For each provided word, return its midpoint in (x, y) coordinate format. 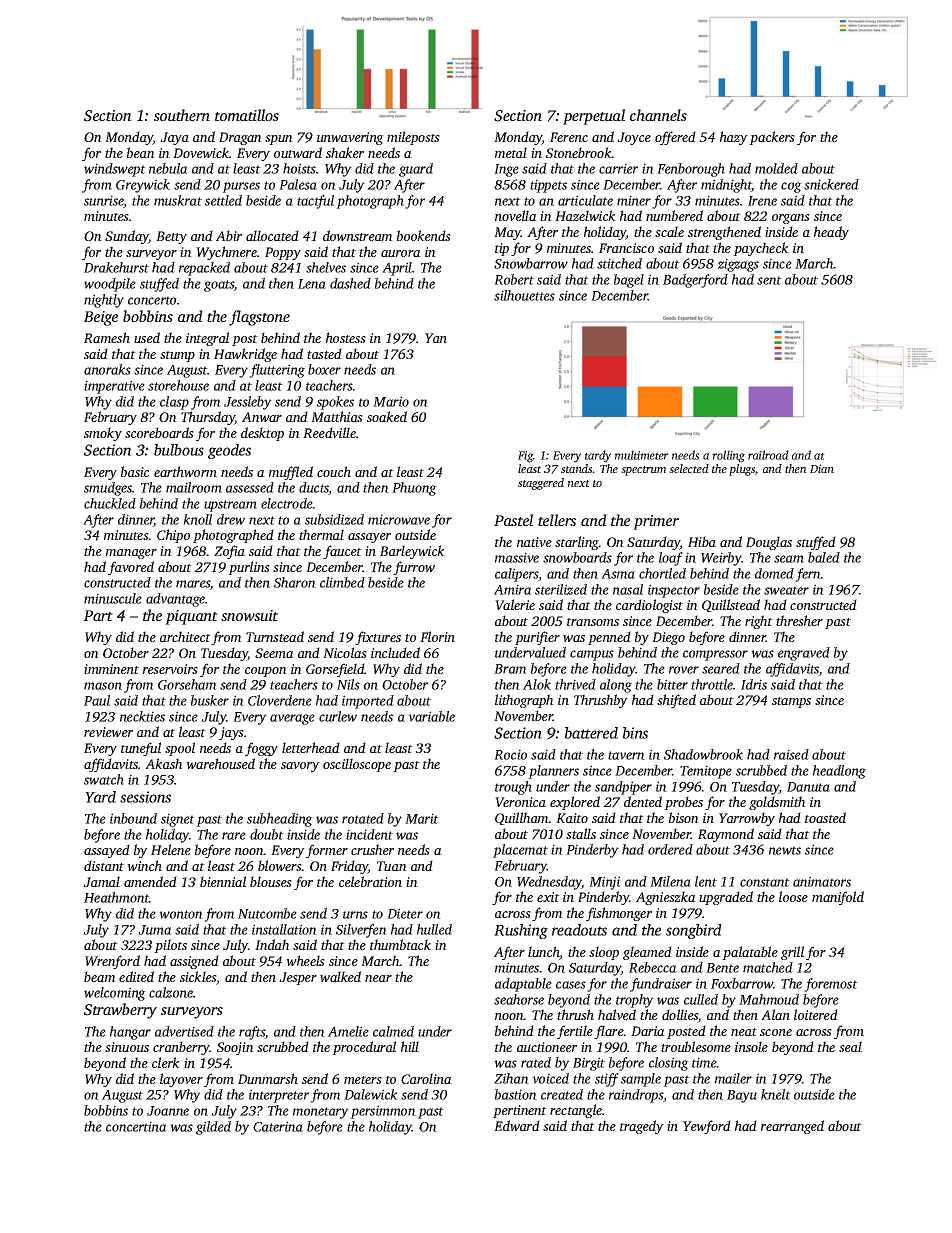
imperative (114, 387)
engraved (804, 654)
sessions (145, 797)
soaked (387, 416)
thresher (799, 620)
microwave (399, 519)
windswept (115, 170)
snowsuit (249, 615)
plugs (742, 470)
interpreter (279, 1096)
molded (776, 168)
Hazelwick (585, 216)
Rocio (510, 754)
